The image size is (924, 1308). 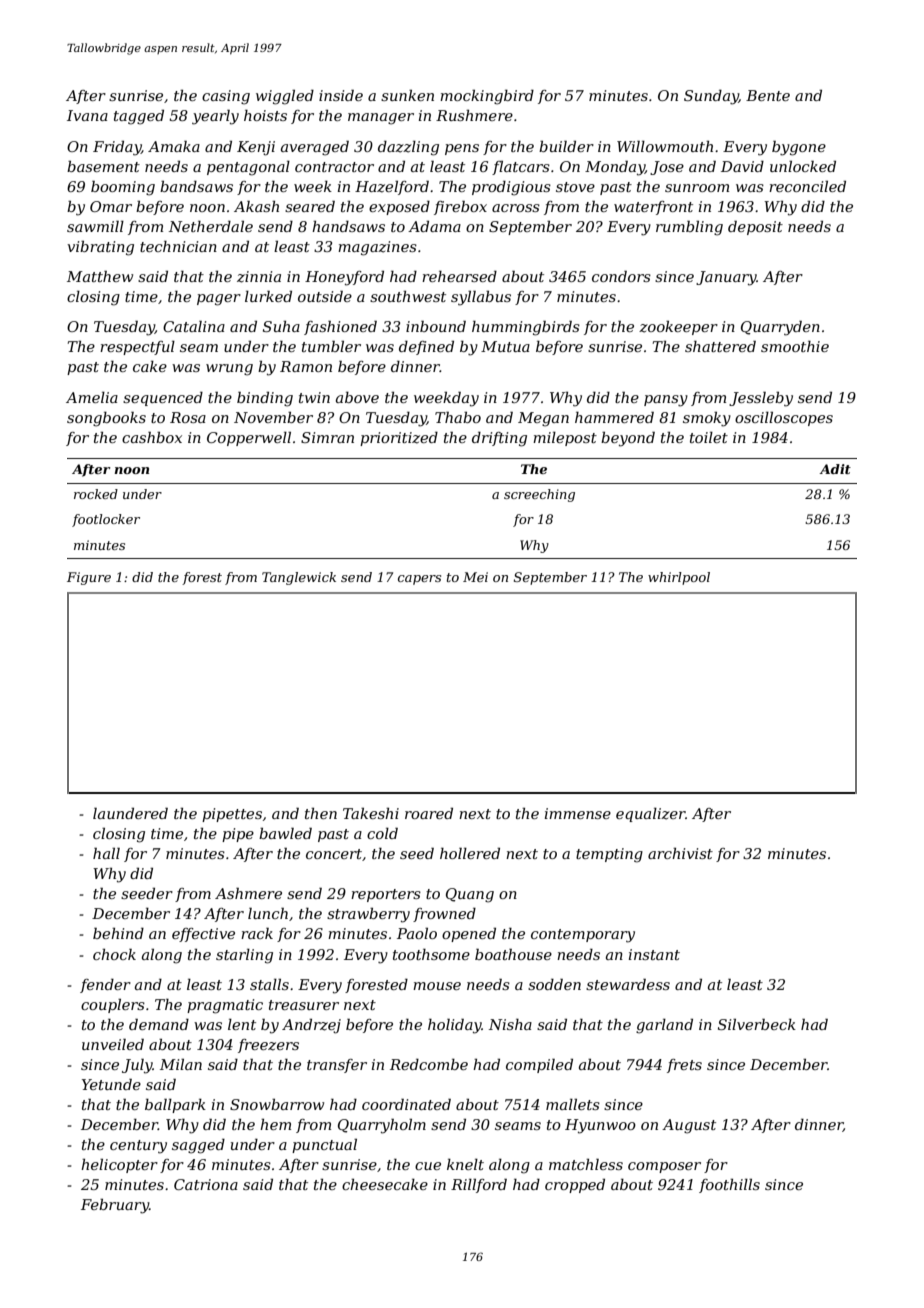 I want to click on Adit, so click(x=835, y=469).
